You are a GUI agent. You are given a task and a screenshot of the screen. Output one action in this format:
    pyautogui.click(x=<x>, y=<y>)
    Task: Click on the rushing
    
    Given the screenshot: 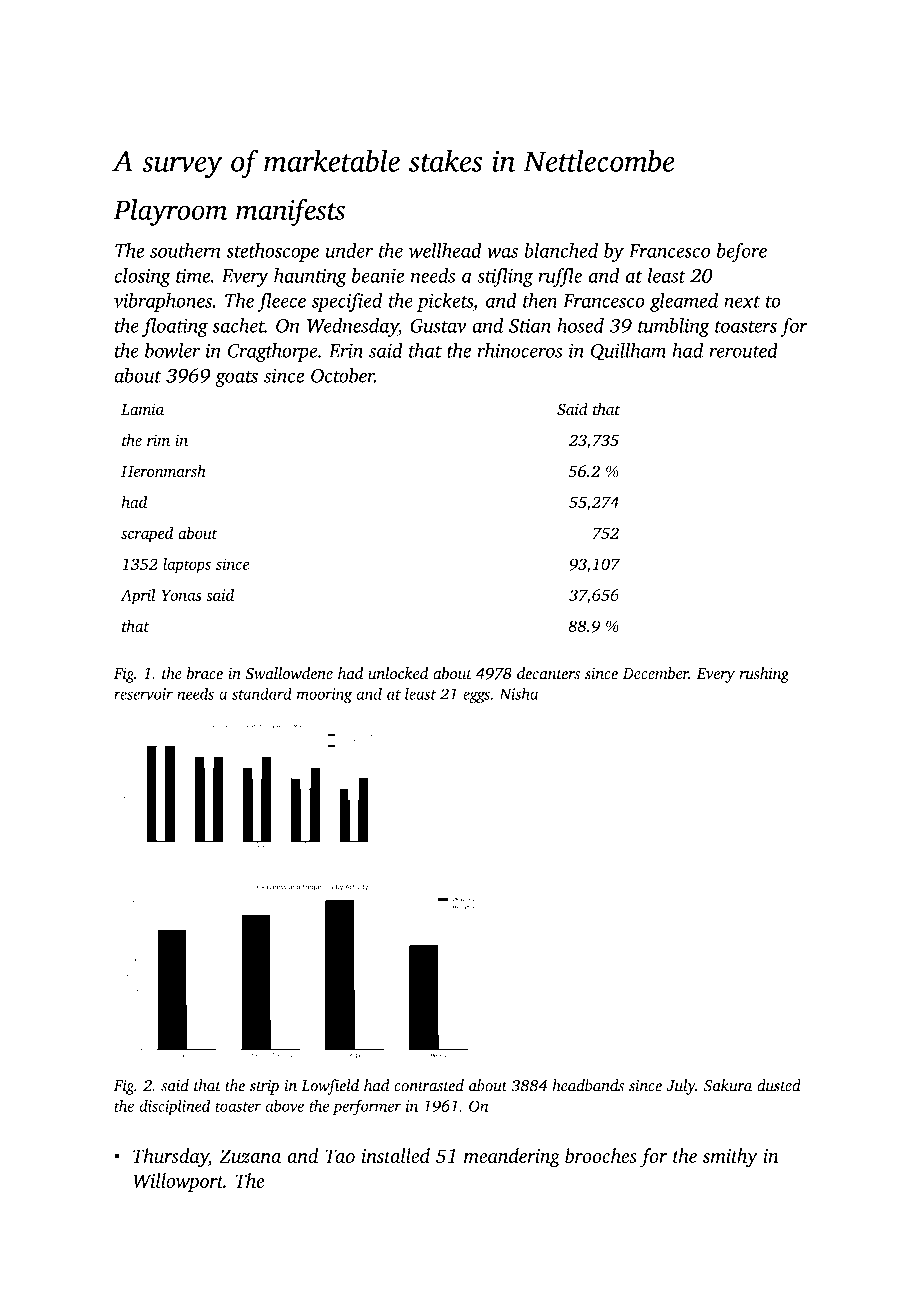 What is the action you would take?
    pyautogui.click(x=764, y=675)
